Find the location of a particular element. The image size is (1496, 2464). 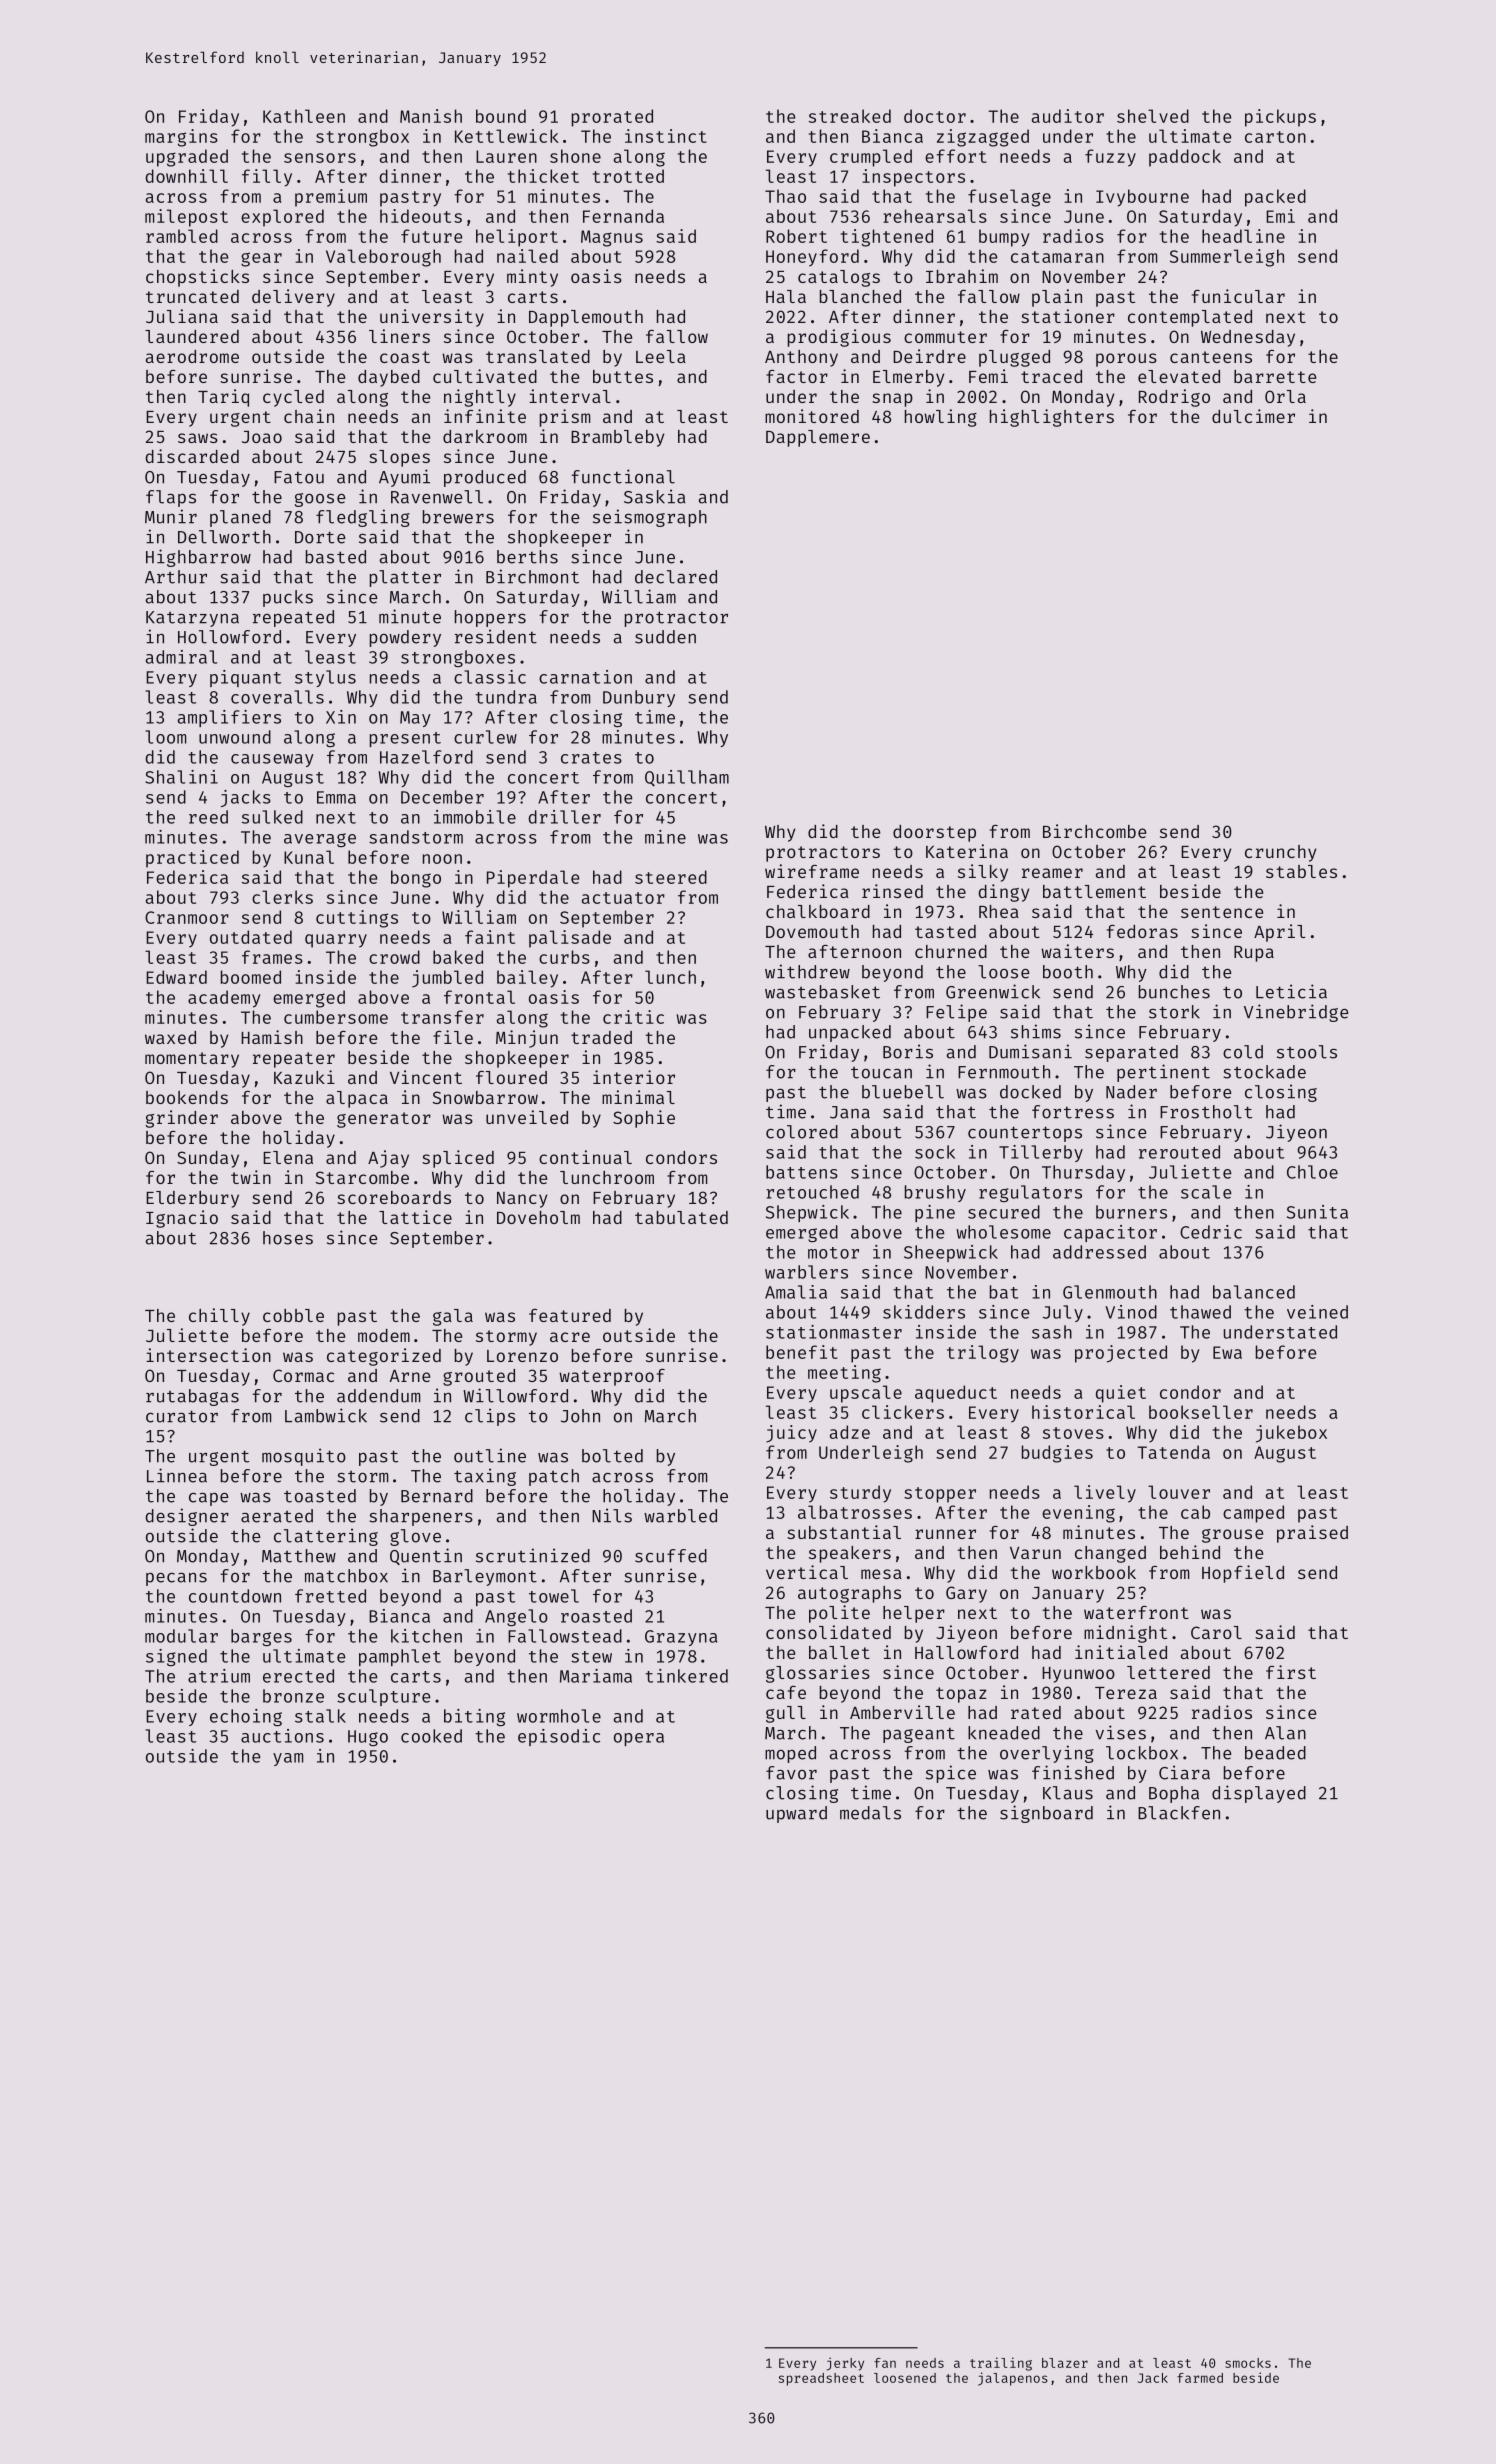

toasted is located at coordinates (320, 1496).
